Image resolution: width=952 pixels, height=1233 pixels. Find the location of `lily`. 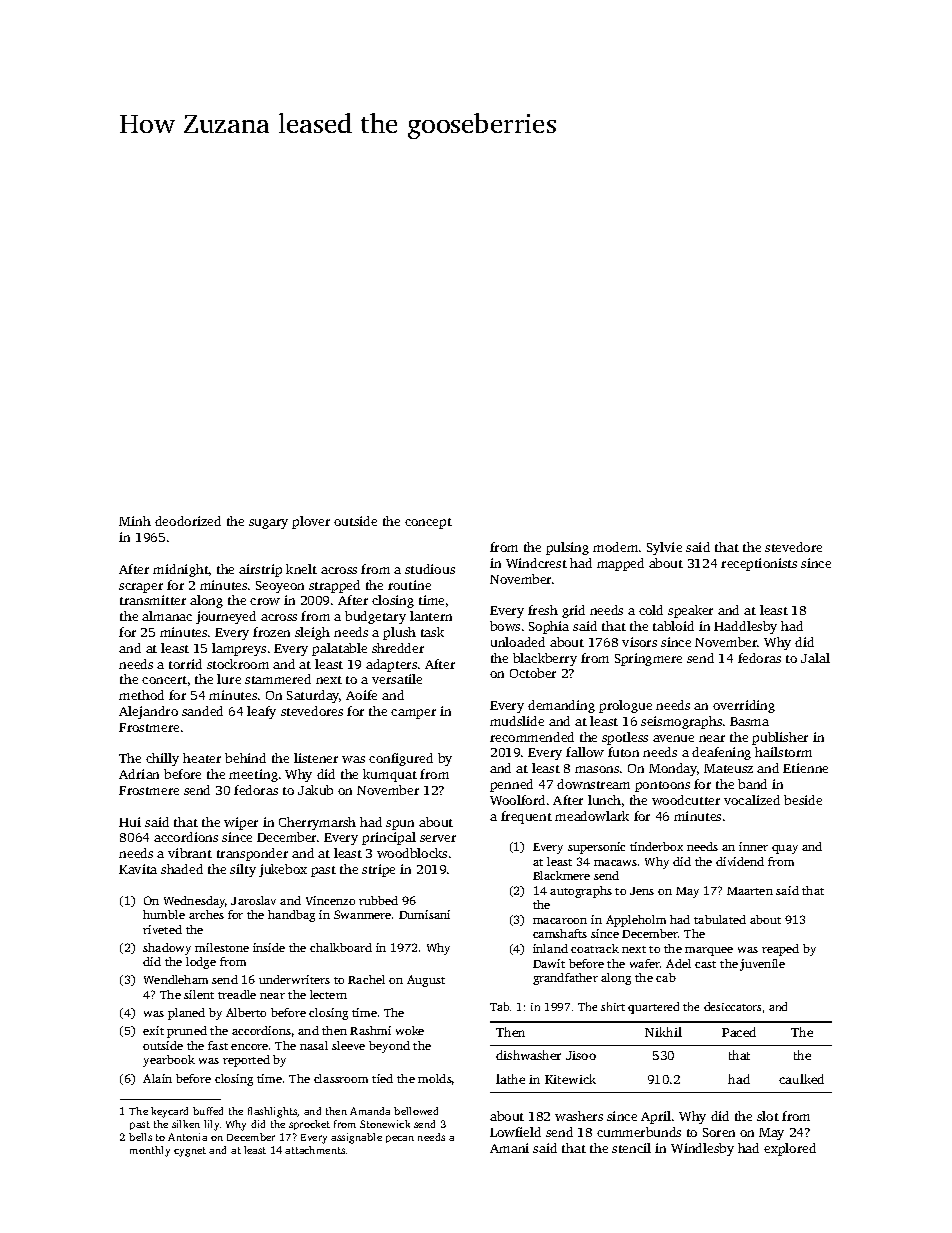

lily is located at coordinates (211, 1125).
